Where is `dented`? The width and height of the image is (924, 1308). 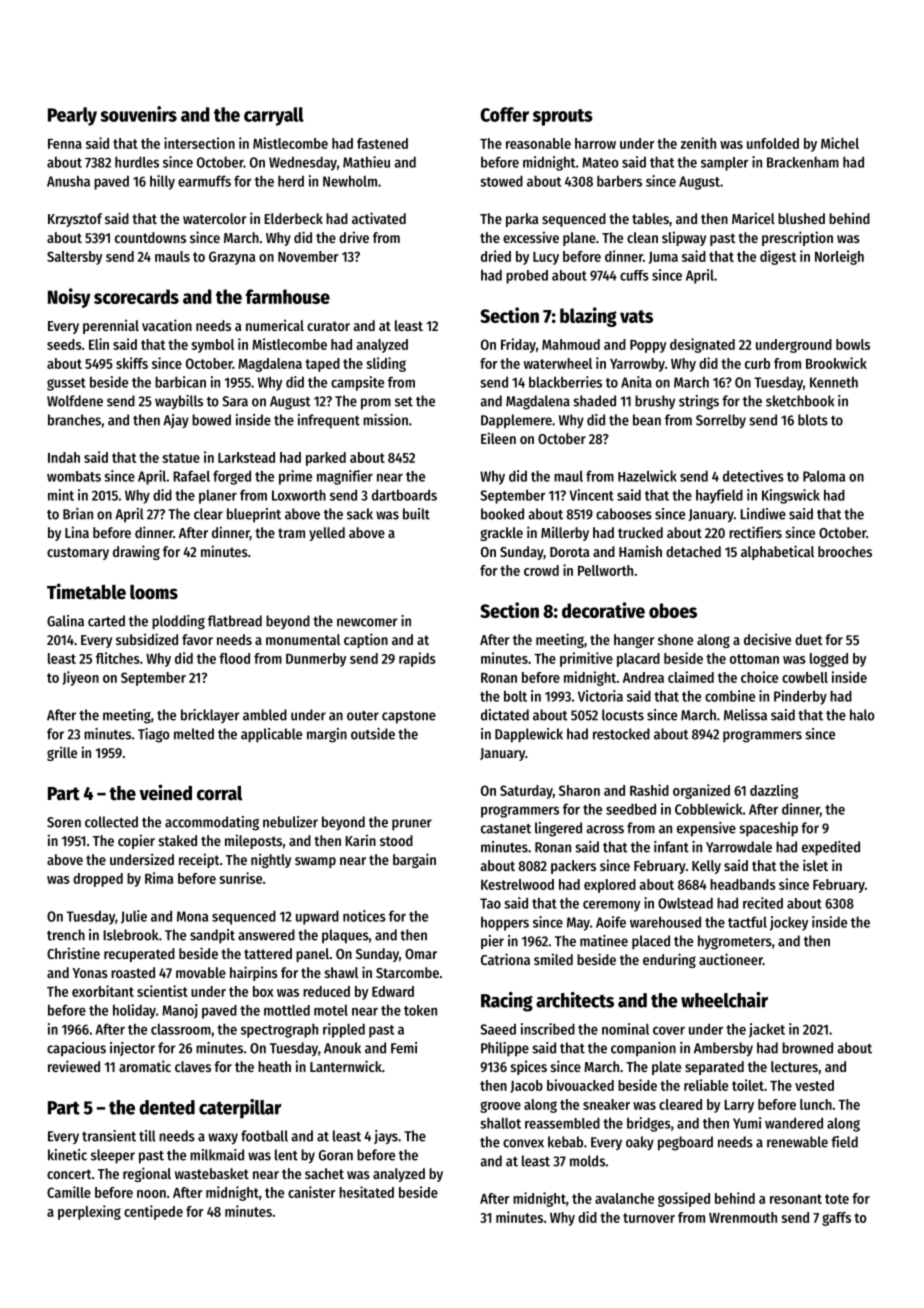 dented is located at coordinates (167, 1107).
